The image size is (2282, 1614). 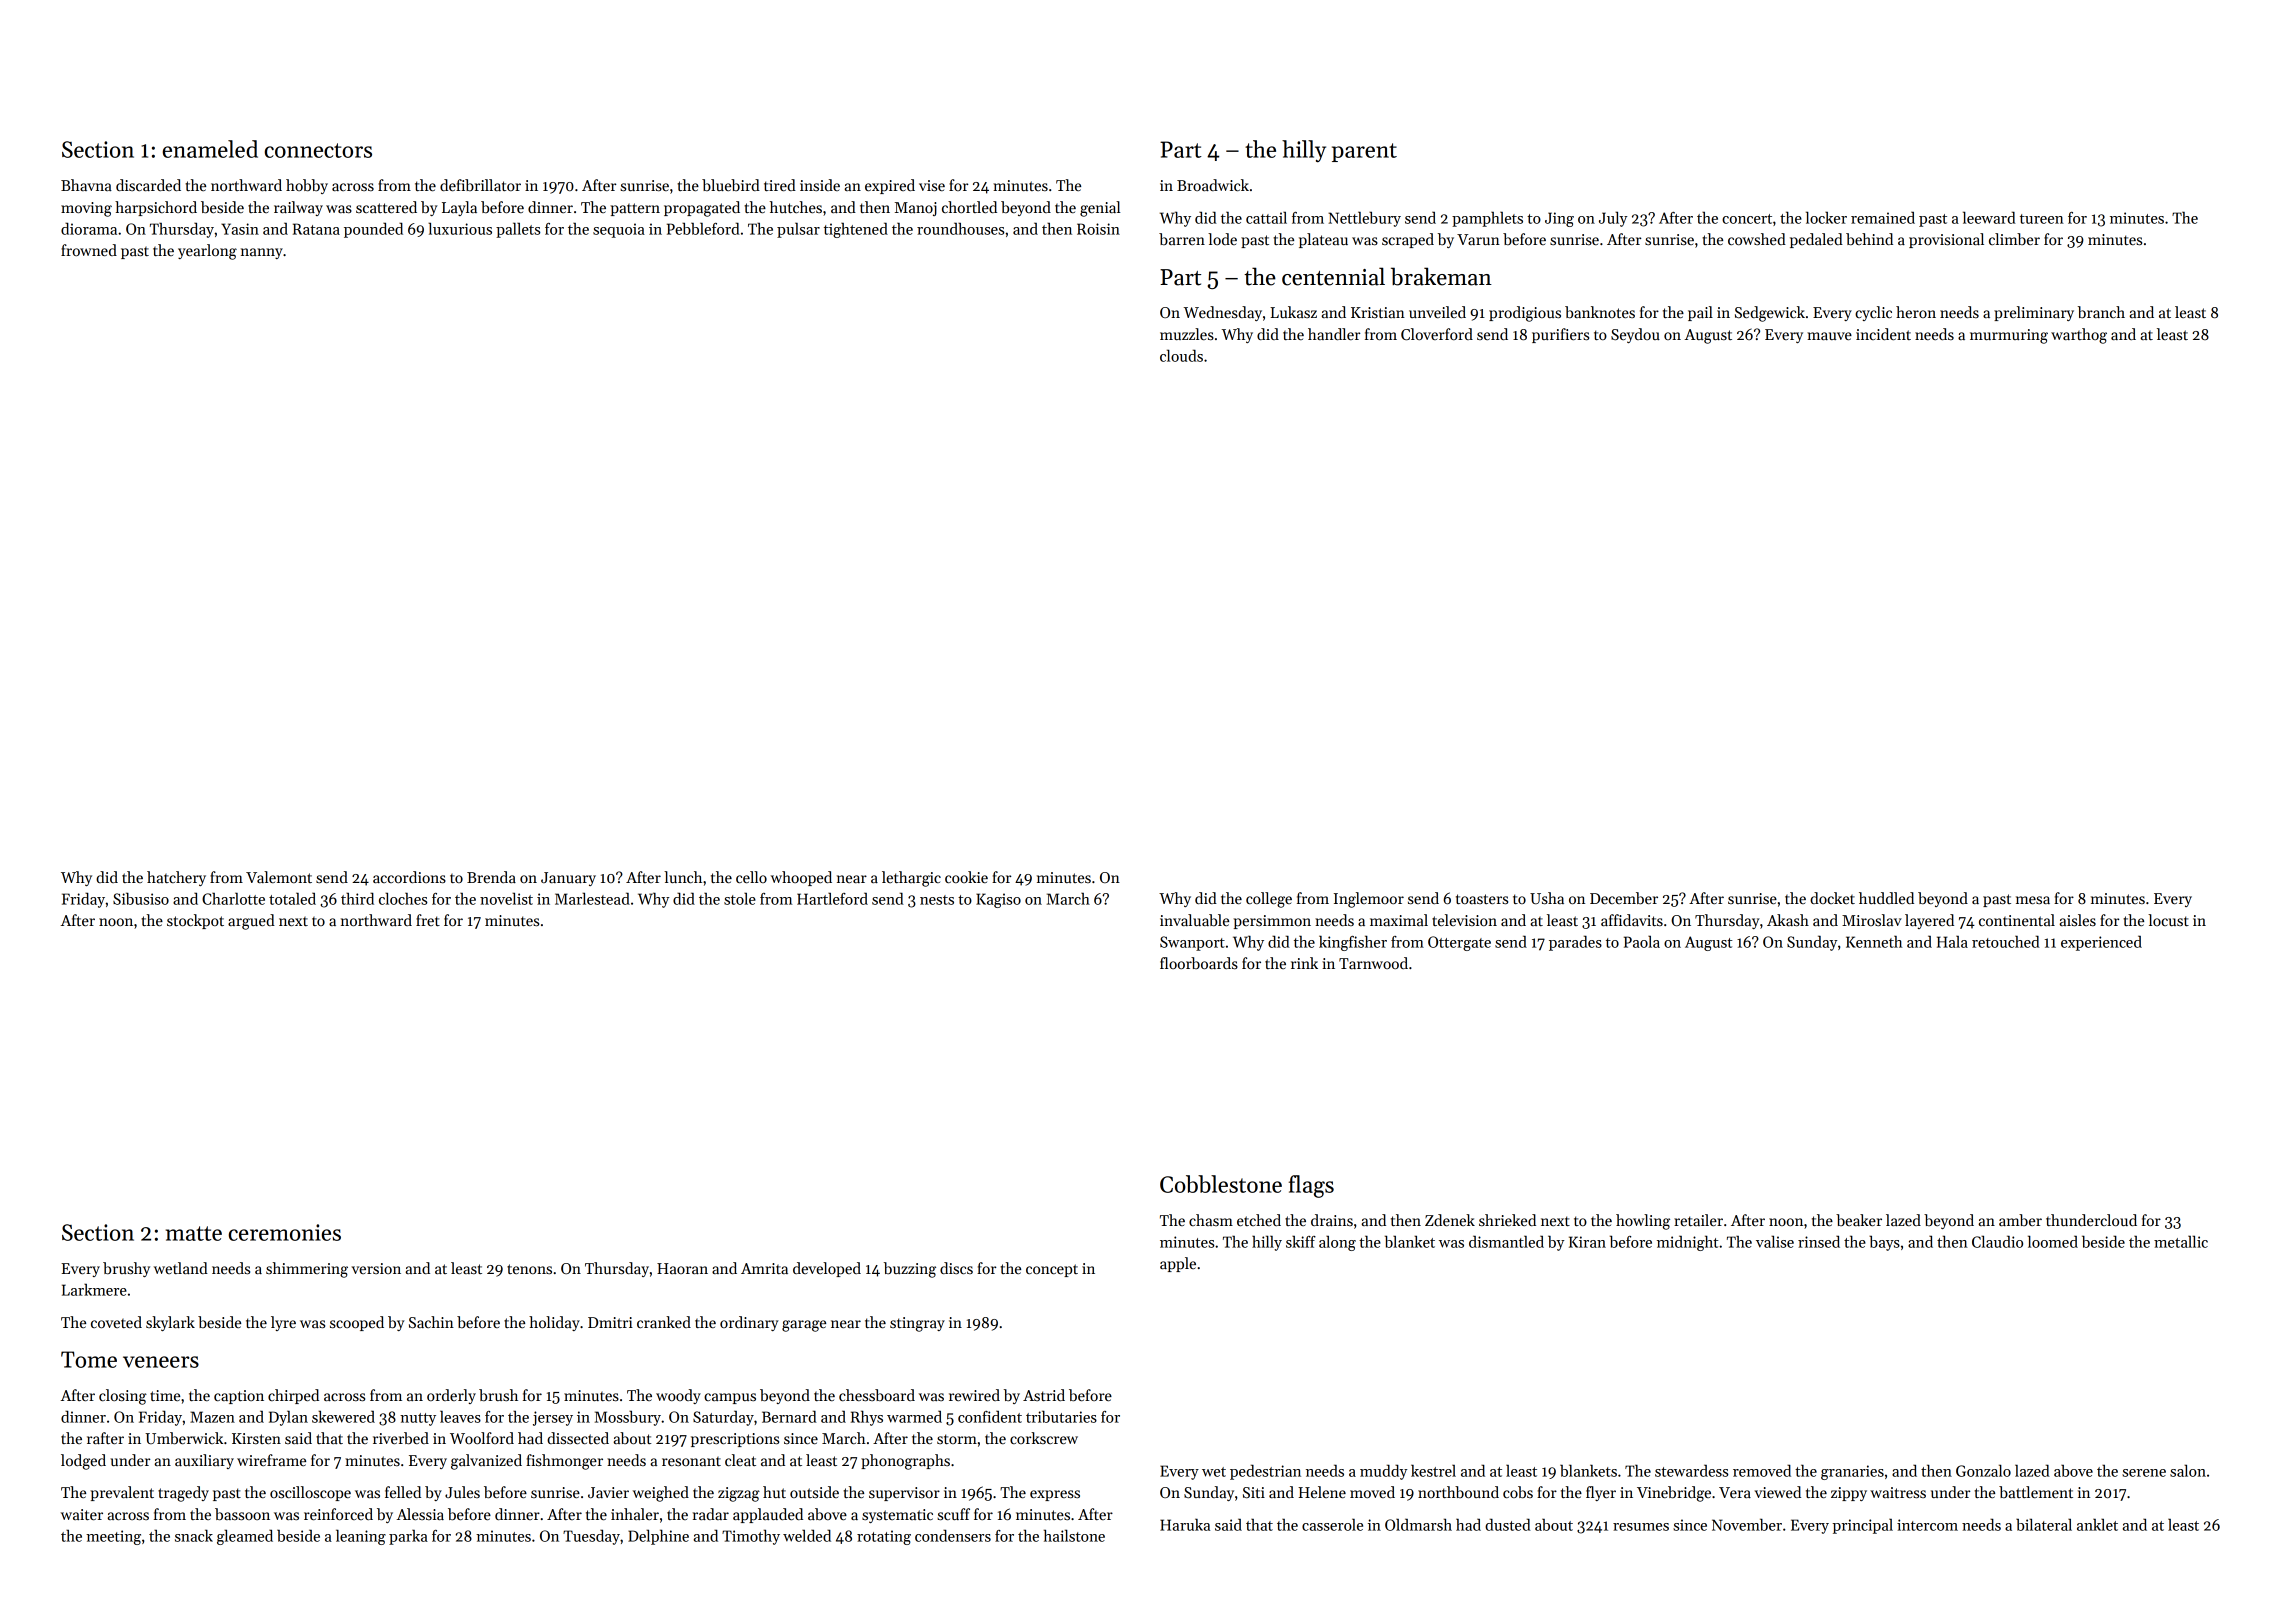 I want to click on tributaries, so click(x=1061, y=1416).
